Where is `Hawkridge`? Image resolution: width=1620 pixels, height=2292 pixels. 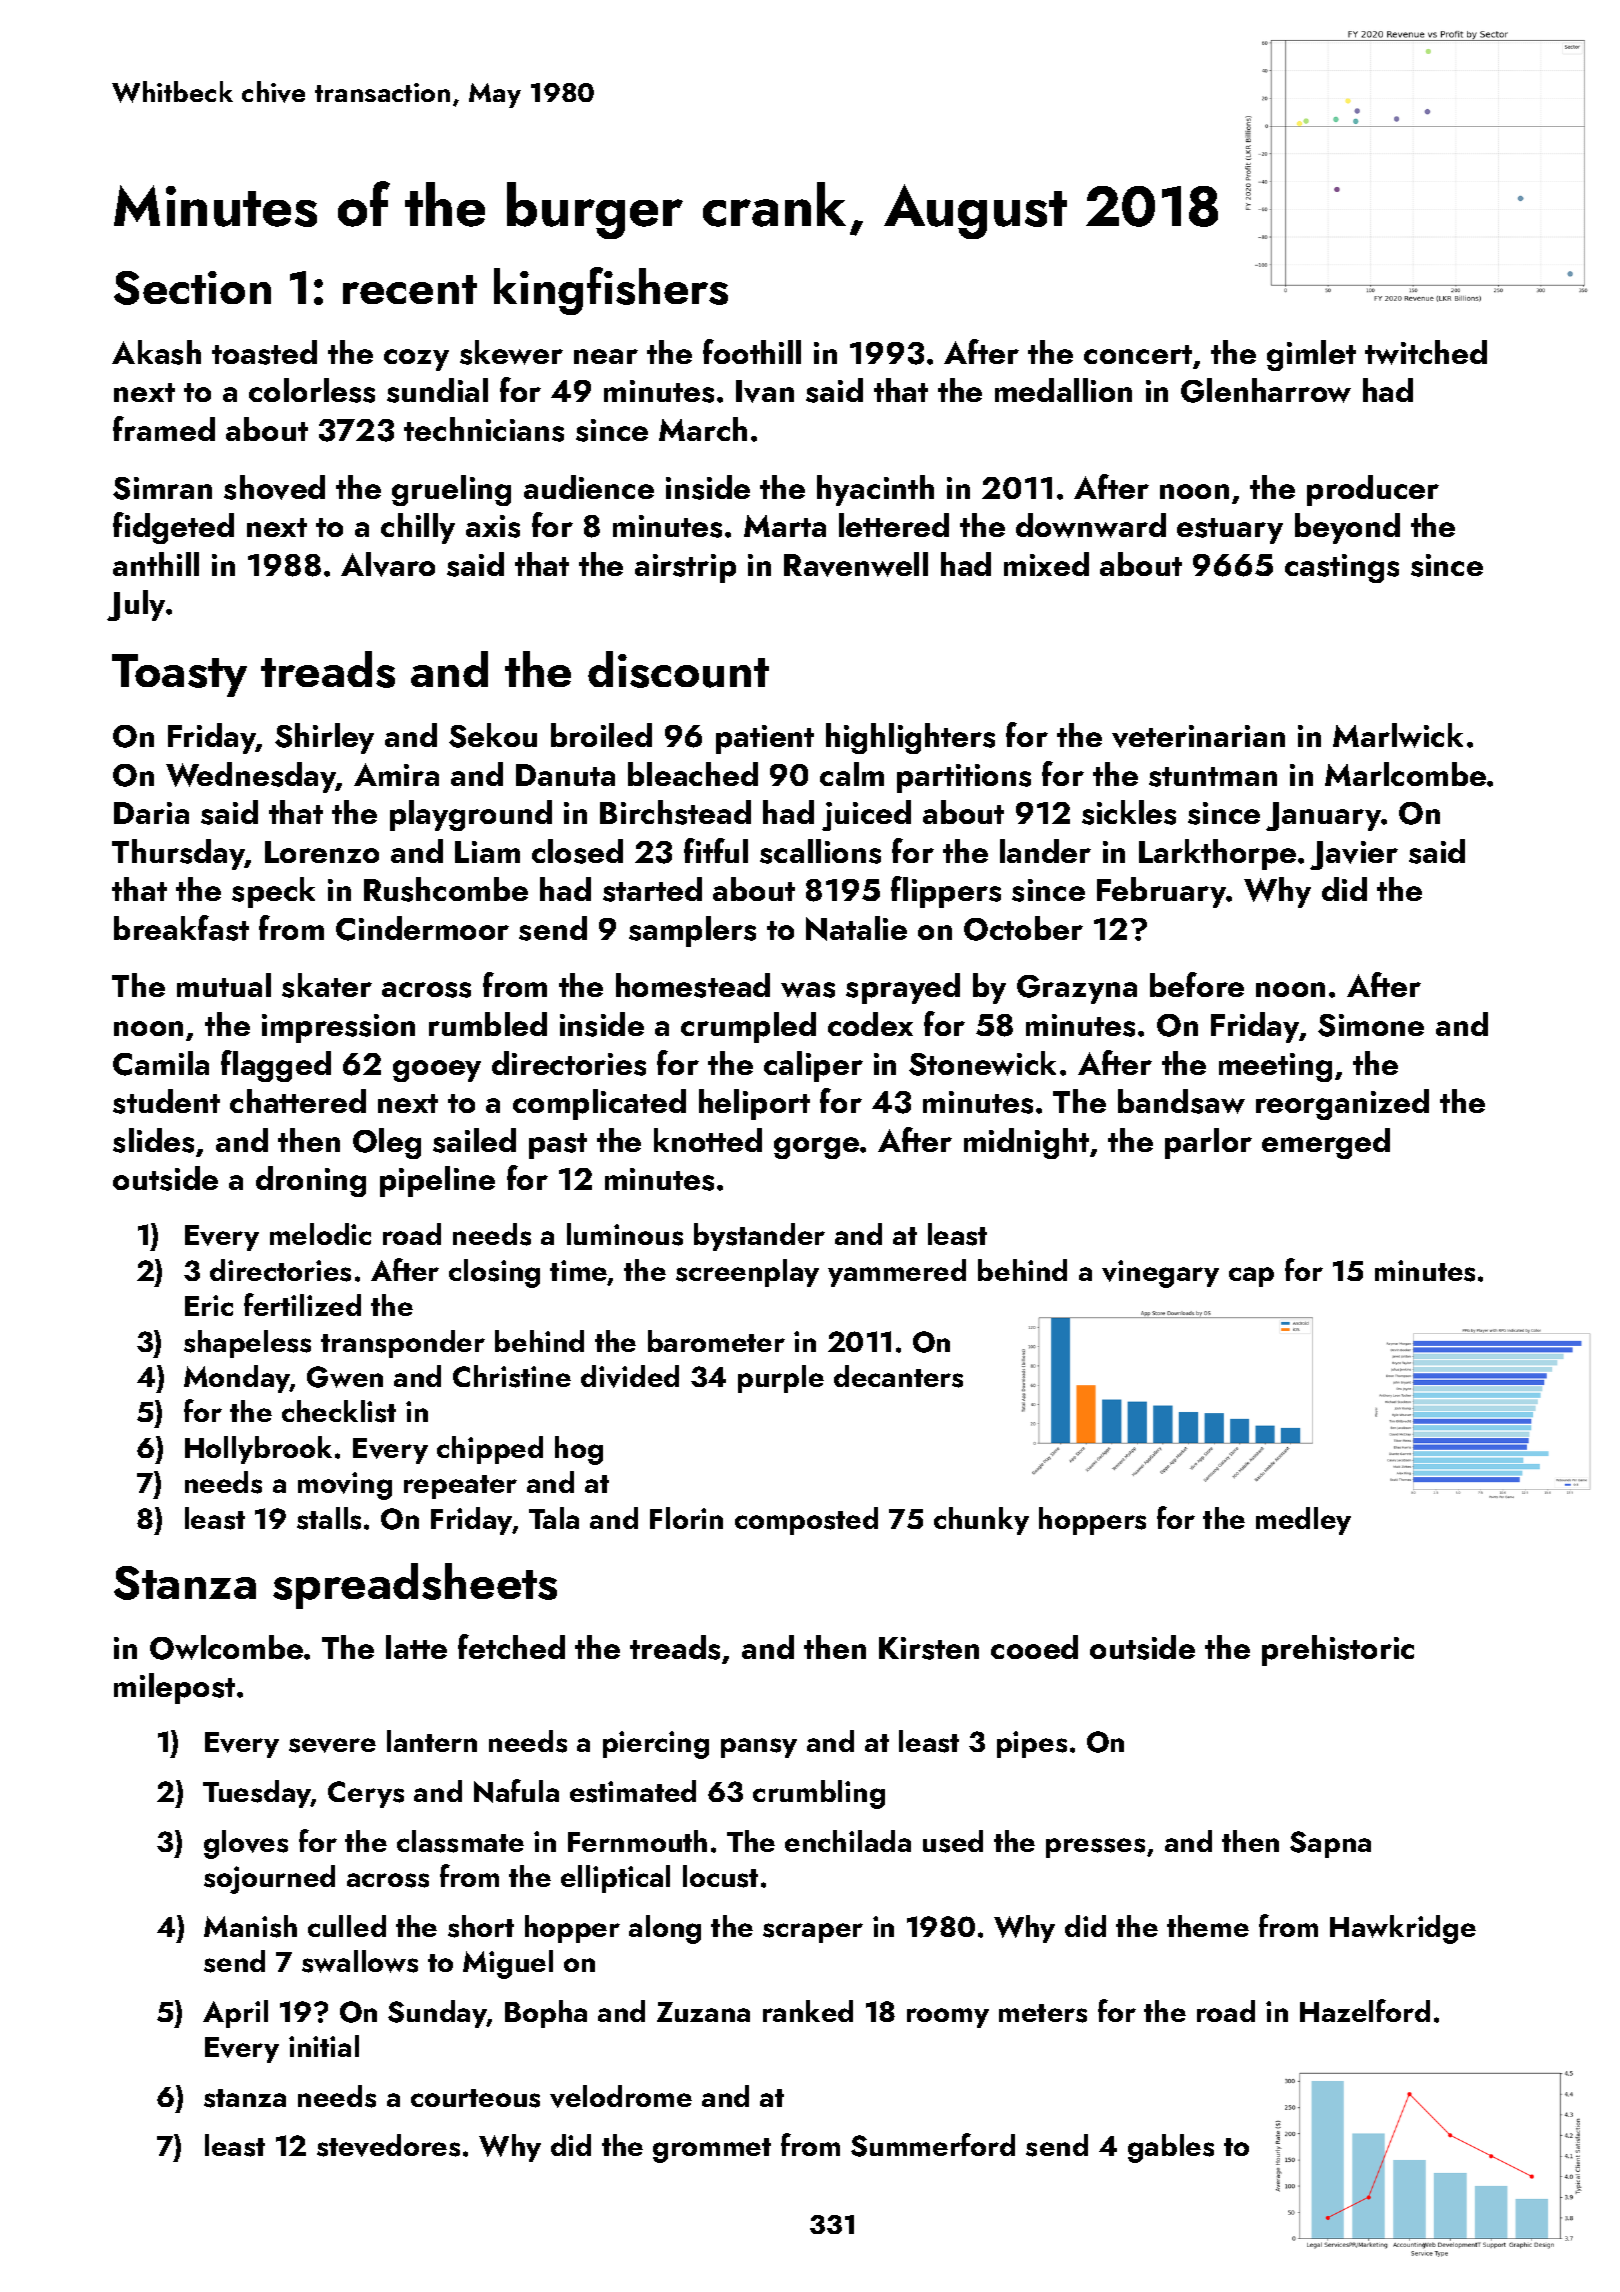
Hawkridge is located at coordinates (1403, 1929).
